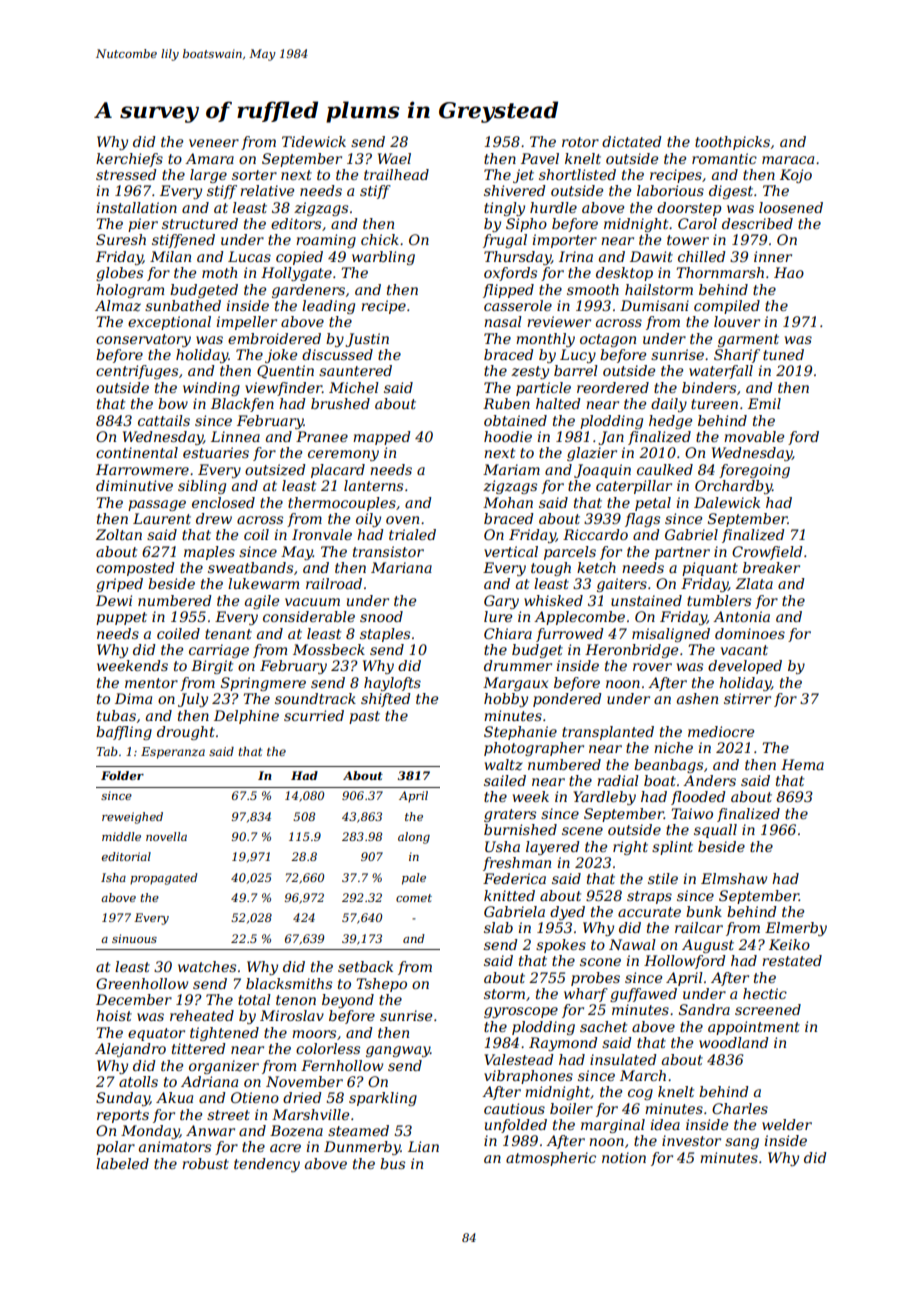 The height and width of the page is (1314, 924). Describe the element at coordinates (608, 733) in the page. I see `transplanted` at that location.
